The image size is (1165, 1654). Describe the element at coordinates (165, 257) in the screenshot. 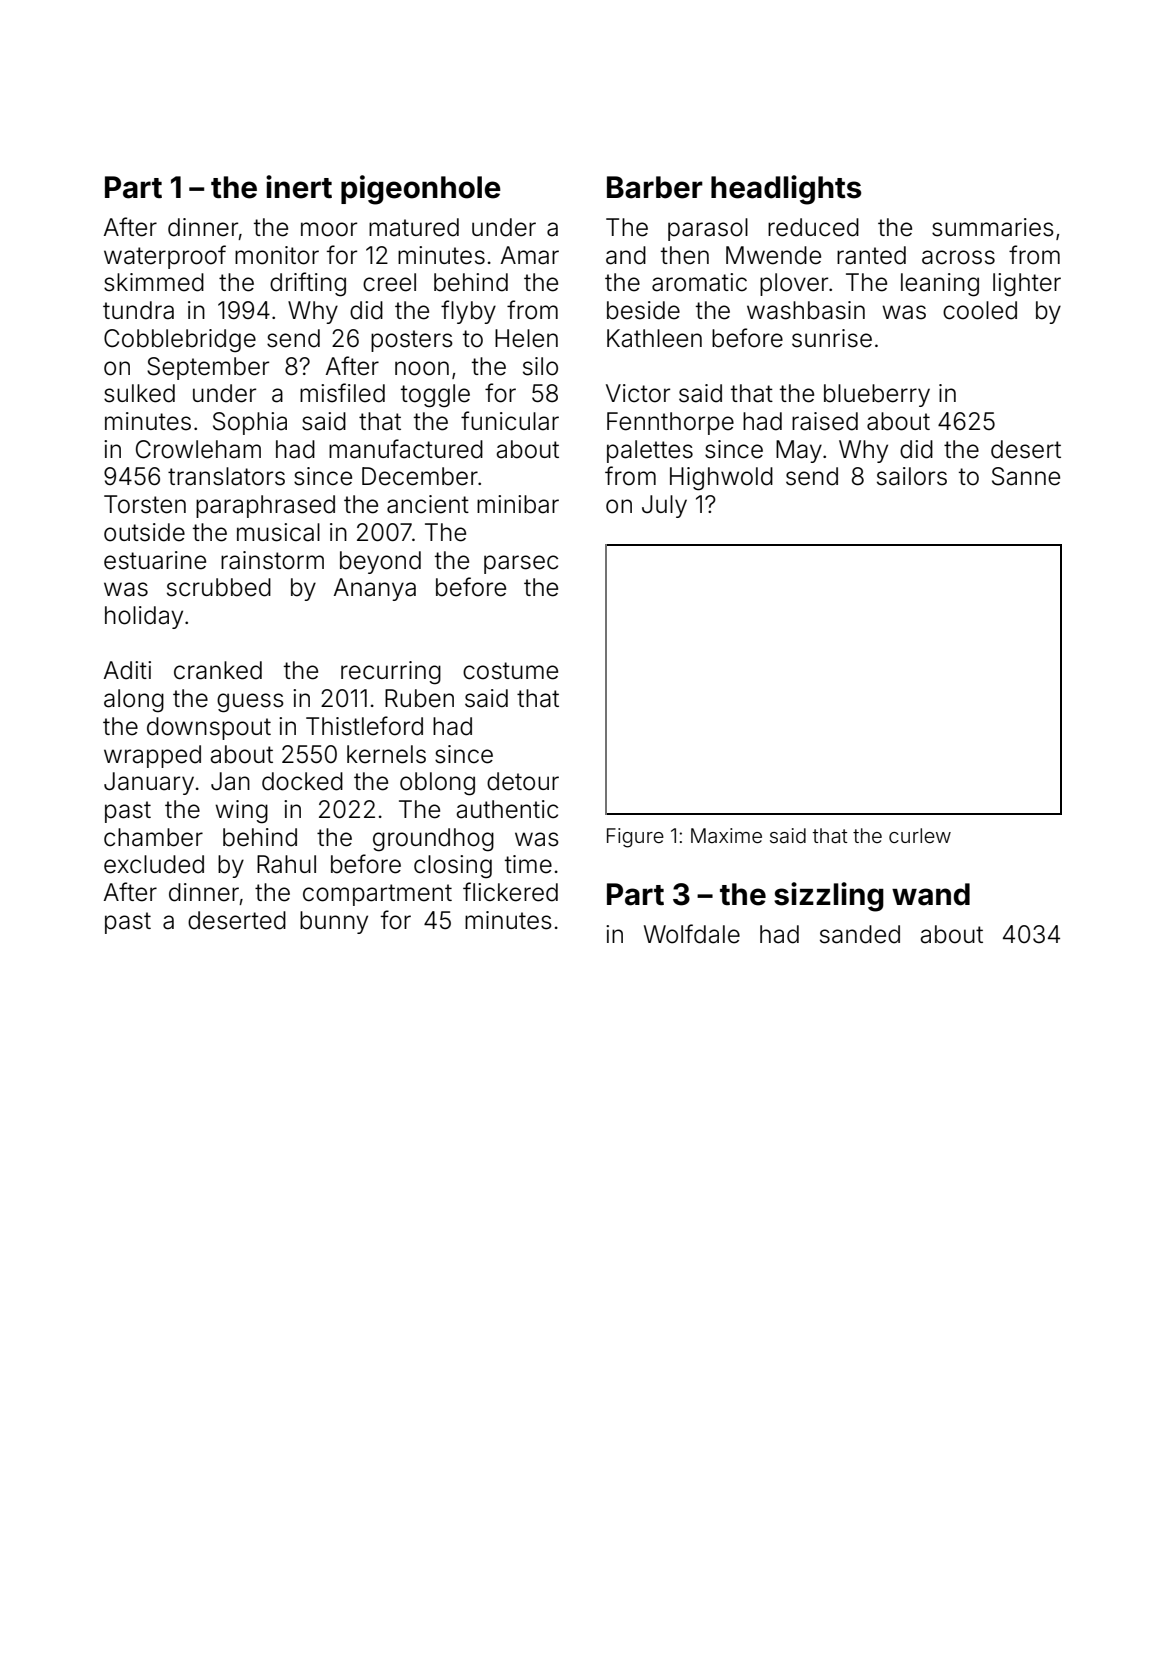

I see `waterproof` at that location.
